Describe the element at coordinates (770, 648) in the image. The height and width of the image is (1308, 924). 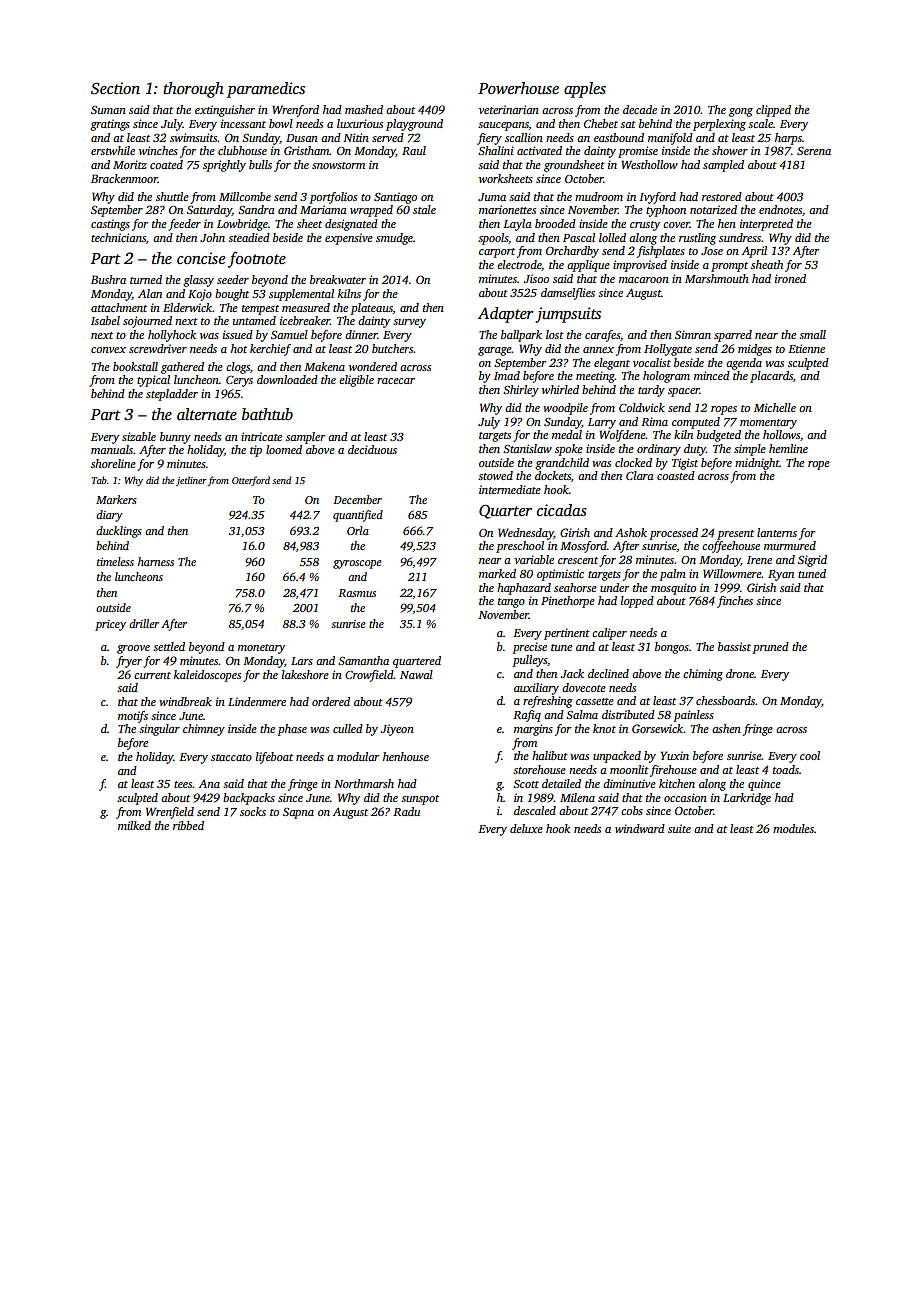
I see `pruned` at that location.
